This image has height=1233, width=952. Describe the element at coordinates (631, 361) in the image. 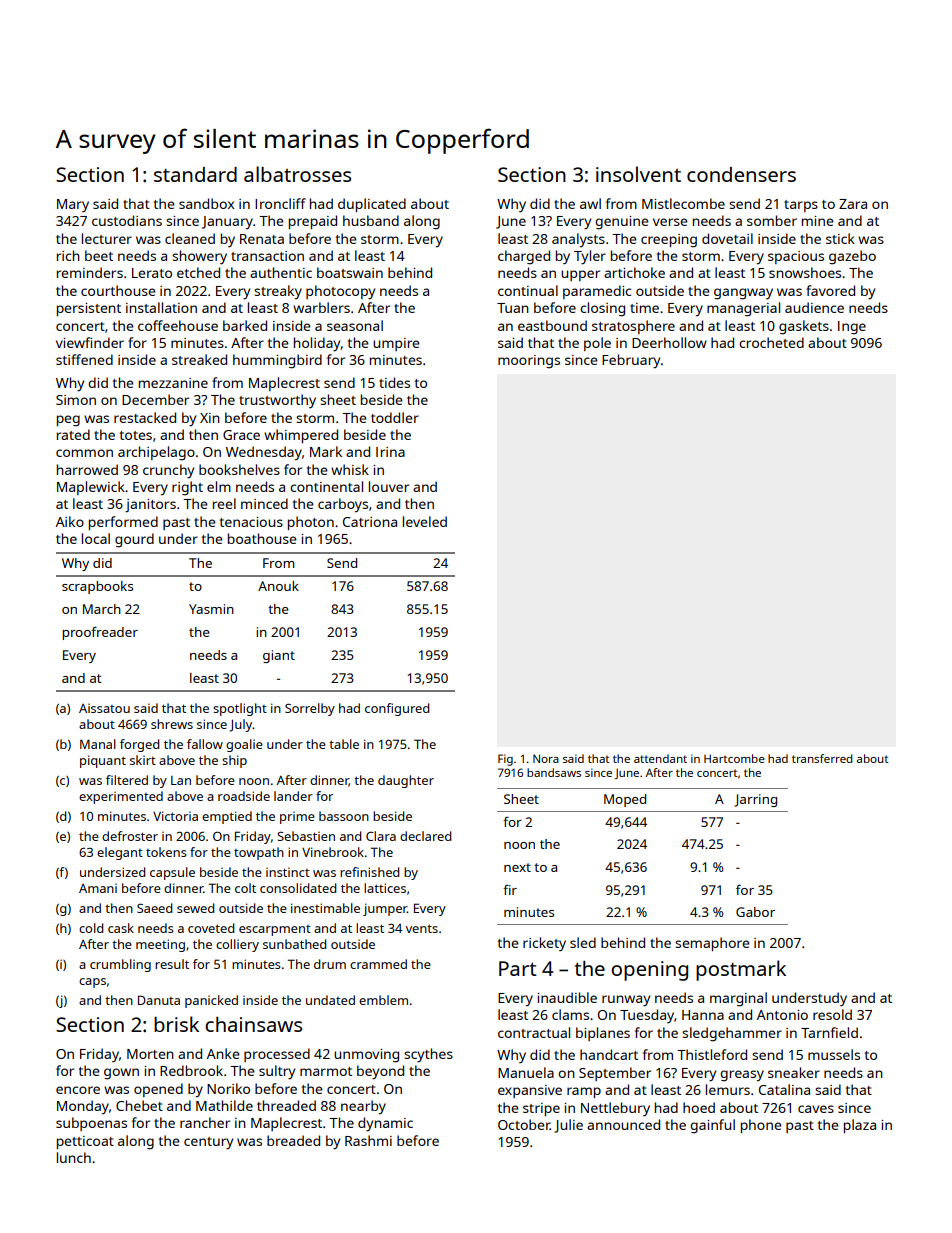

I see `February` at that location.
